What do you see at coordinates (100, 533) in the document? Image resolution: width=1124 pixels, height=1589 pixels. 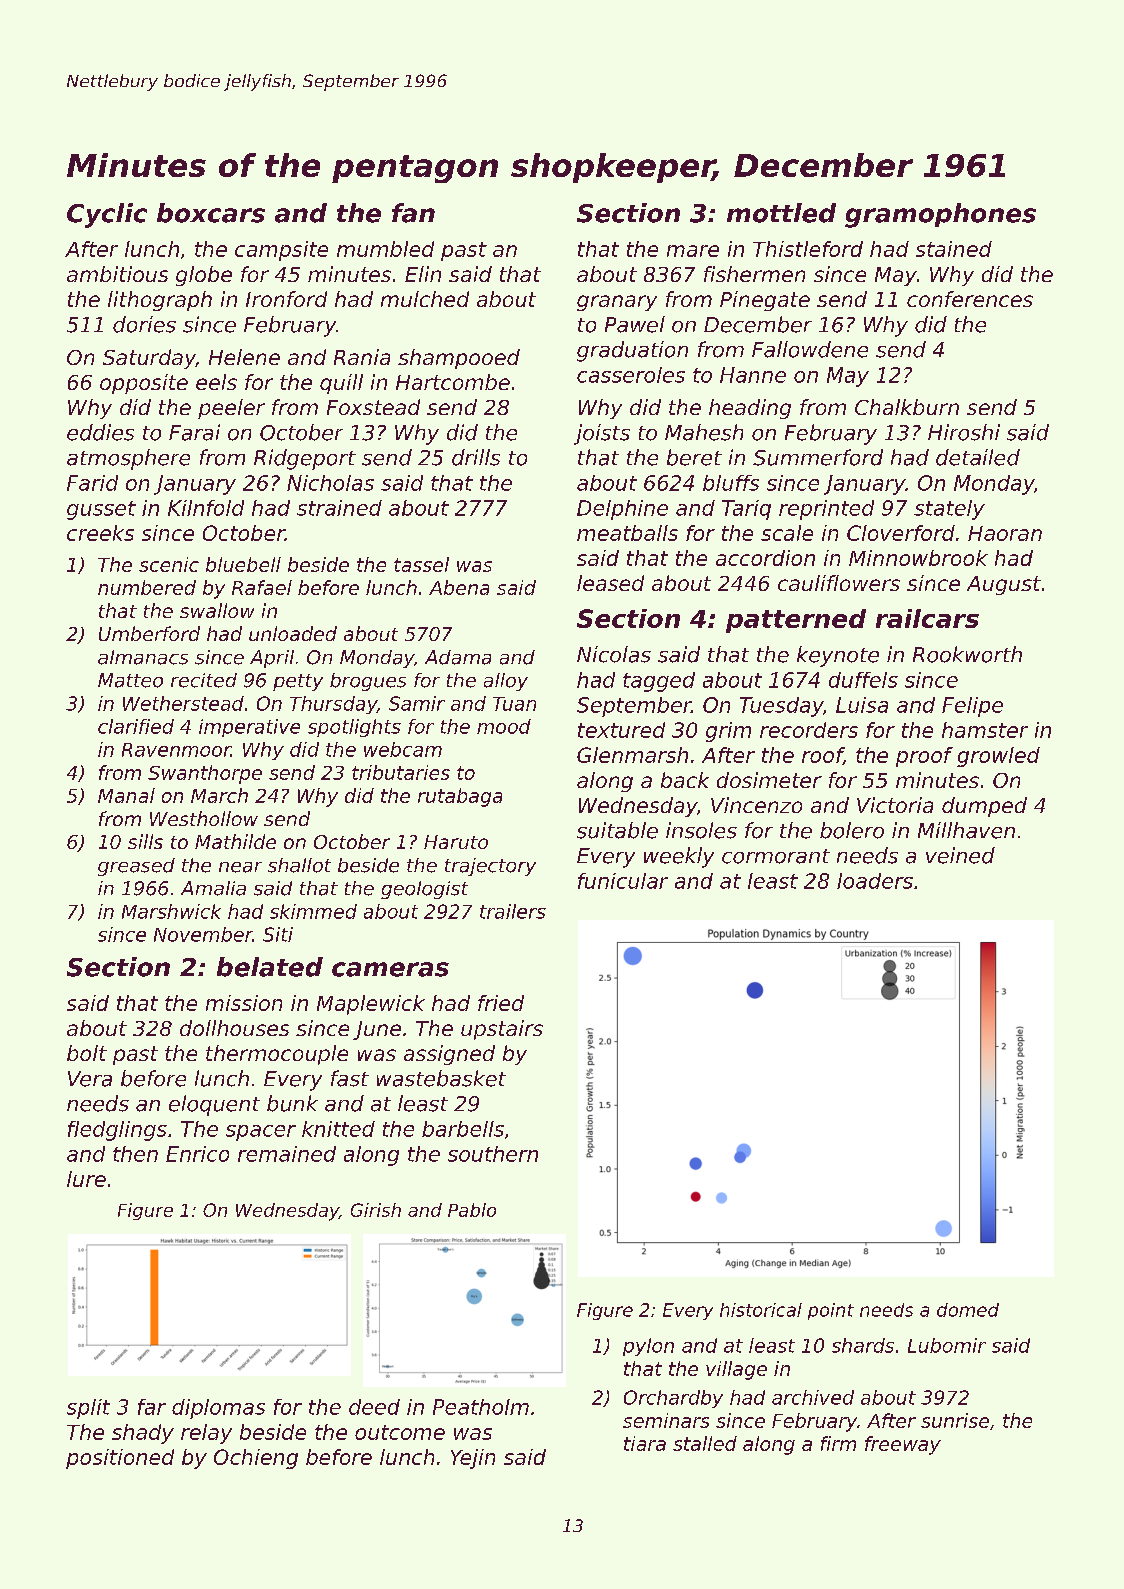 I see `creeks` at bounding box center [100, 533].
